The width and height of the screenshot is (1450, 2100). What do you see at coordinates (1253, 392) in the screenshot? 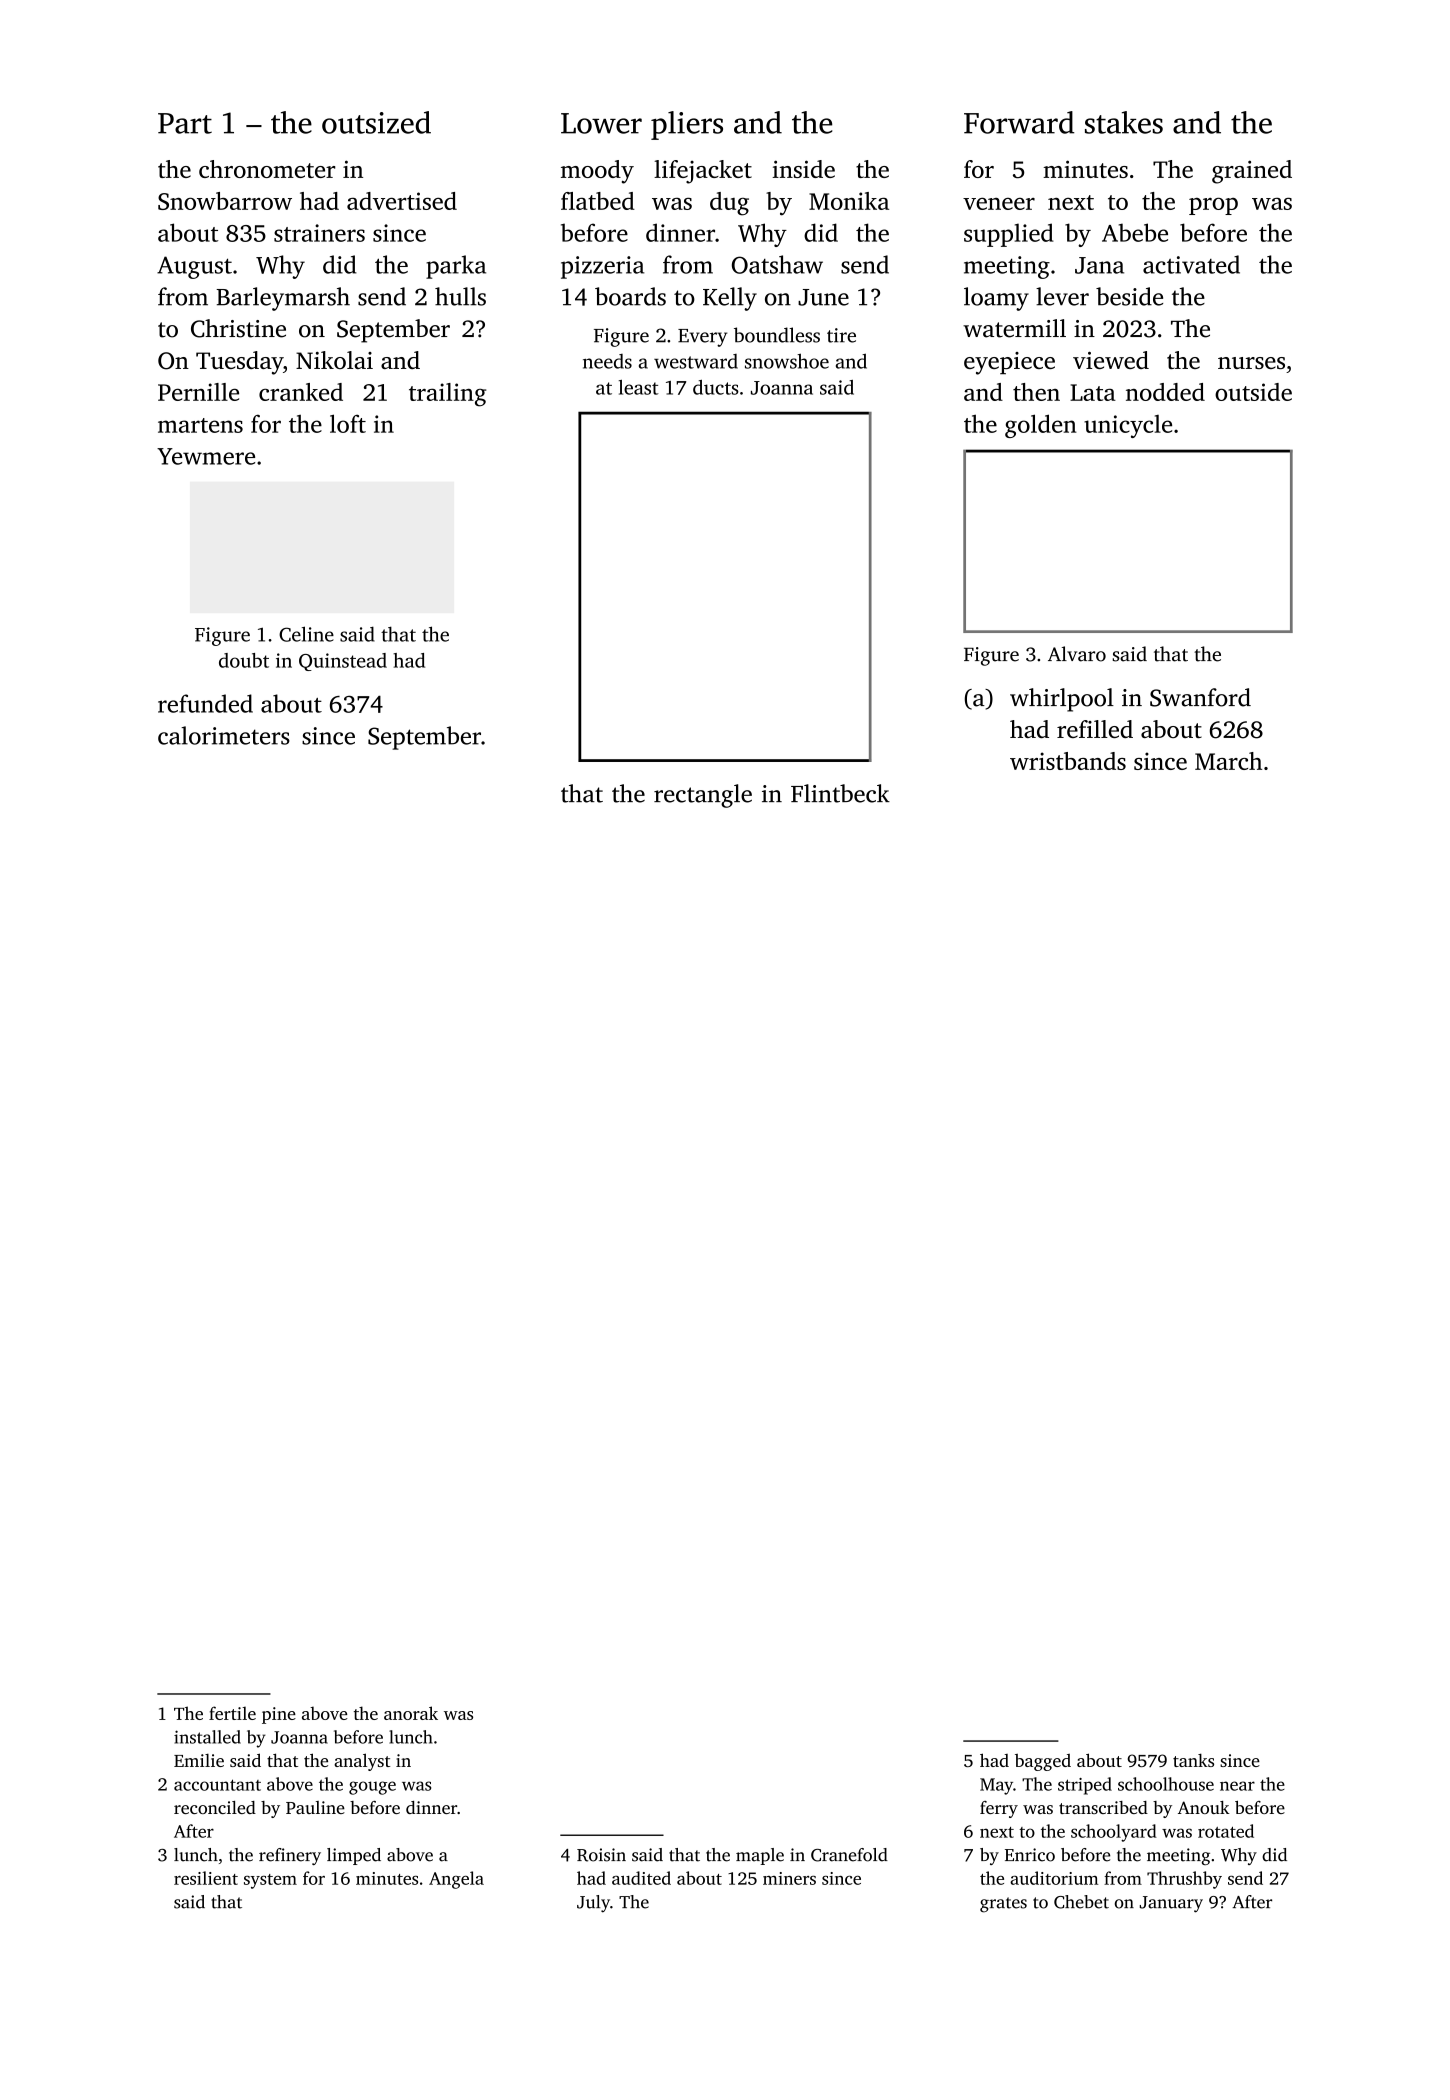
I see `outside` at bounding box center [1253, 392].
